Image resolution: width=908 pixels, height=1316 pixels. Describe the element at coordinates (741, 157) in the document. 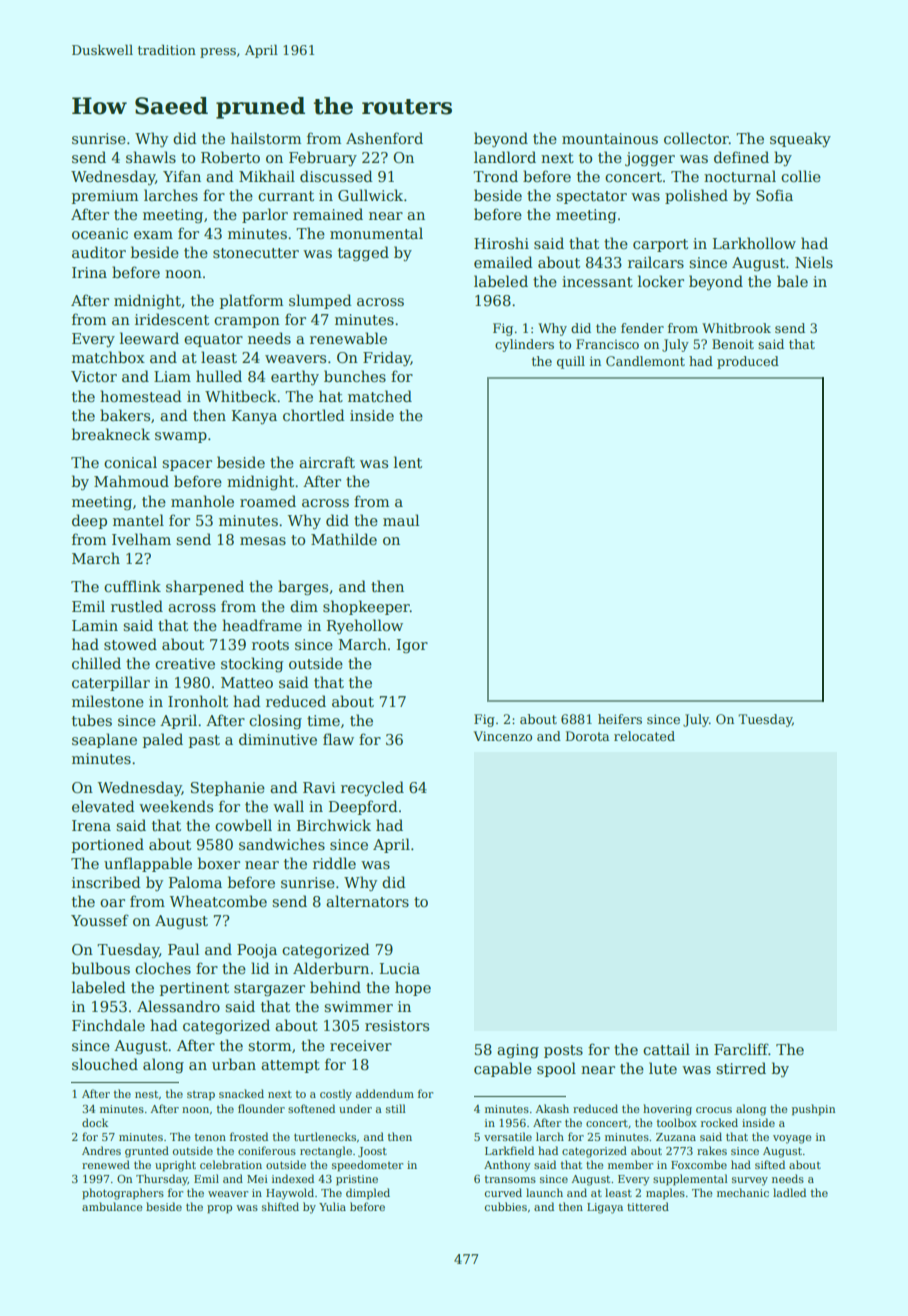

I see `defined` at that location.
